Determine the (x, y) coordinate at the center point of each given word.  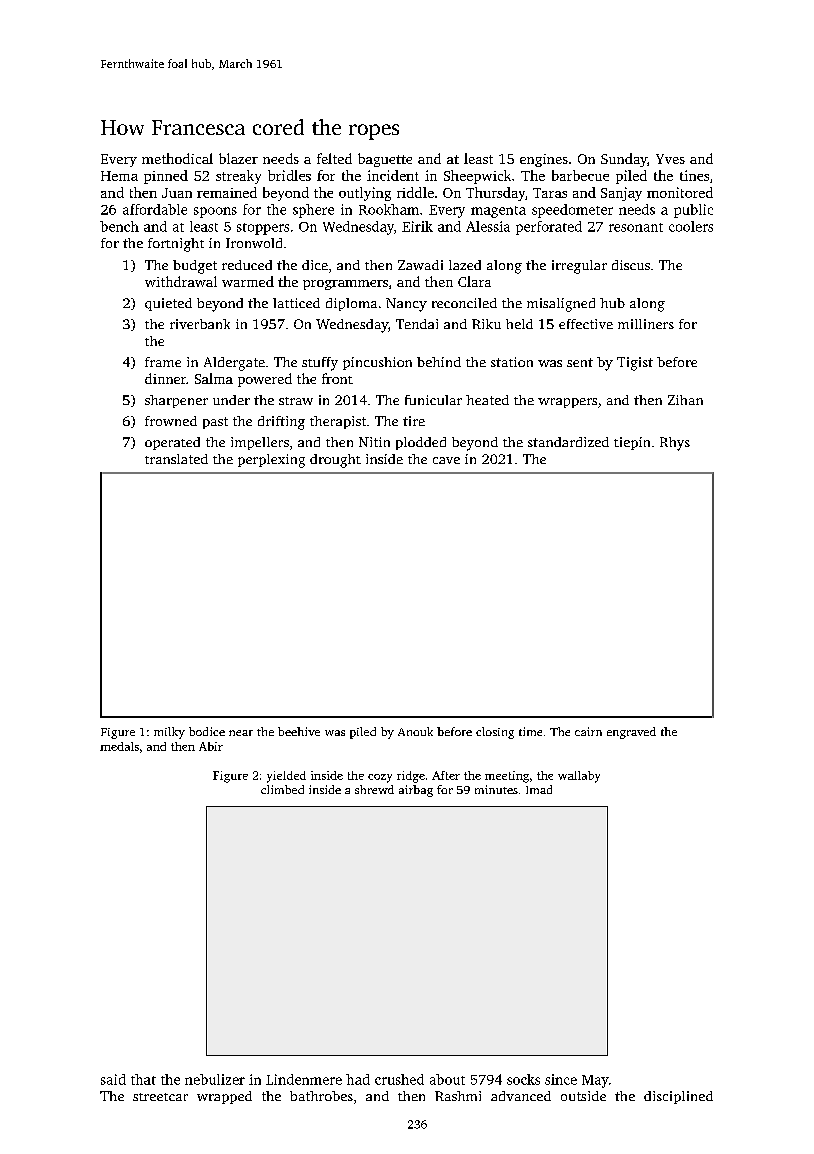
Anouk (415, 731)
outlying (365, 194)
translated (176, 459)
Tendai (417, 324)
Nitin (374, 442)
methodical (177, 158)
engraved (631, 733)
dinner (165, 378)
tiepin (632, 443)
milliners (646, 324)
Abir (211, 746)
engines (544, 160)
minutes (496, 789)
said (113, 1079)
